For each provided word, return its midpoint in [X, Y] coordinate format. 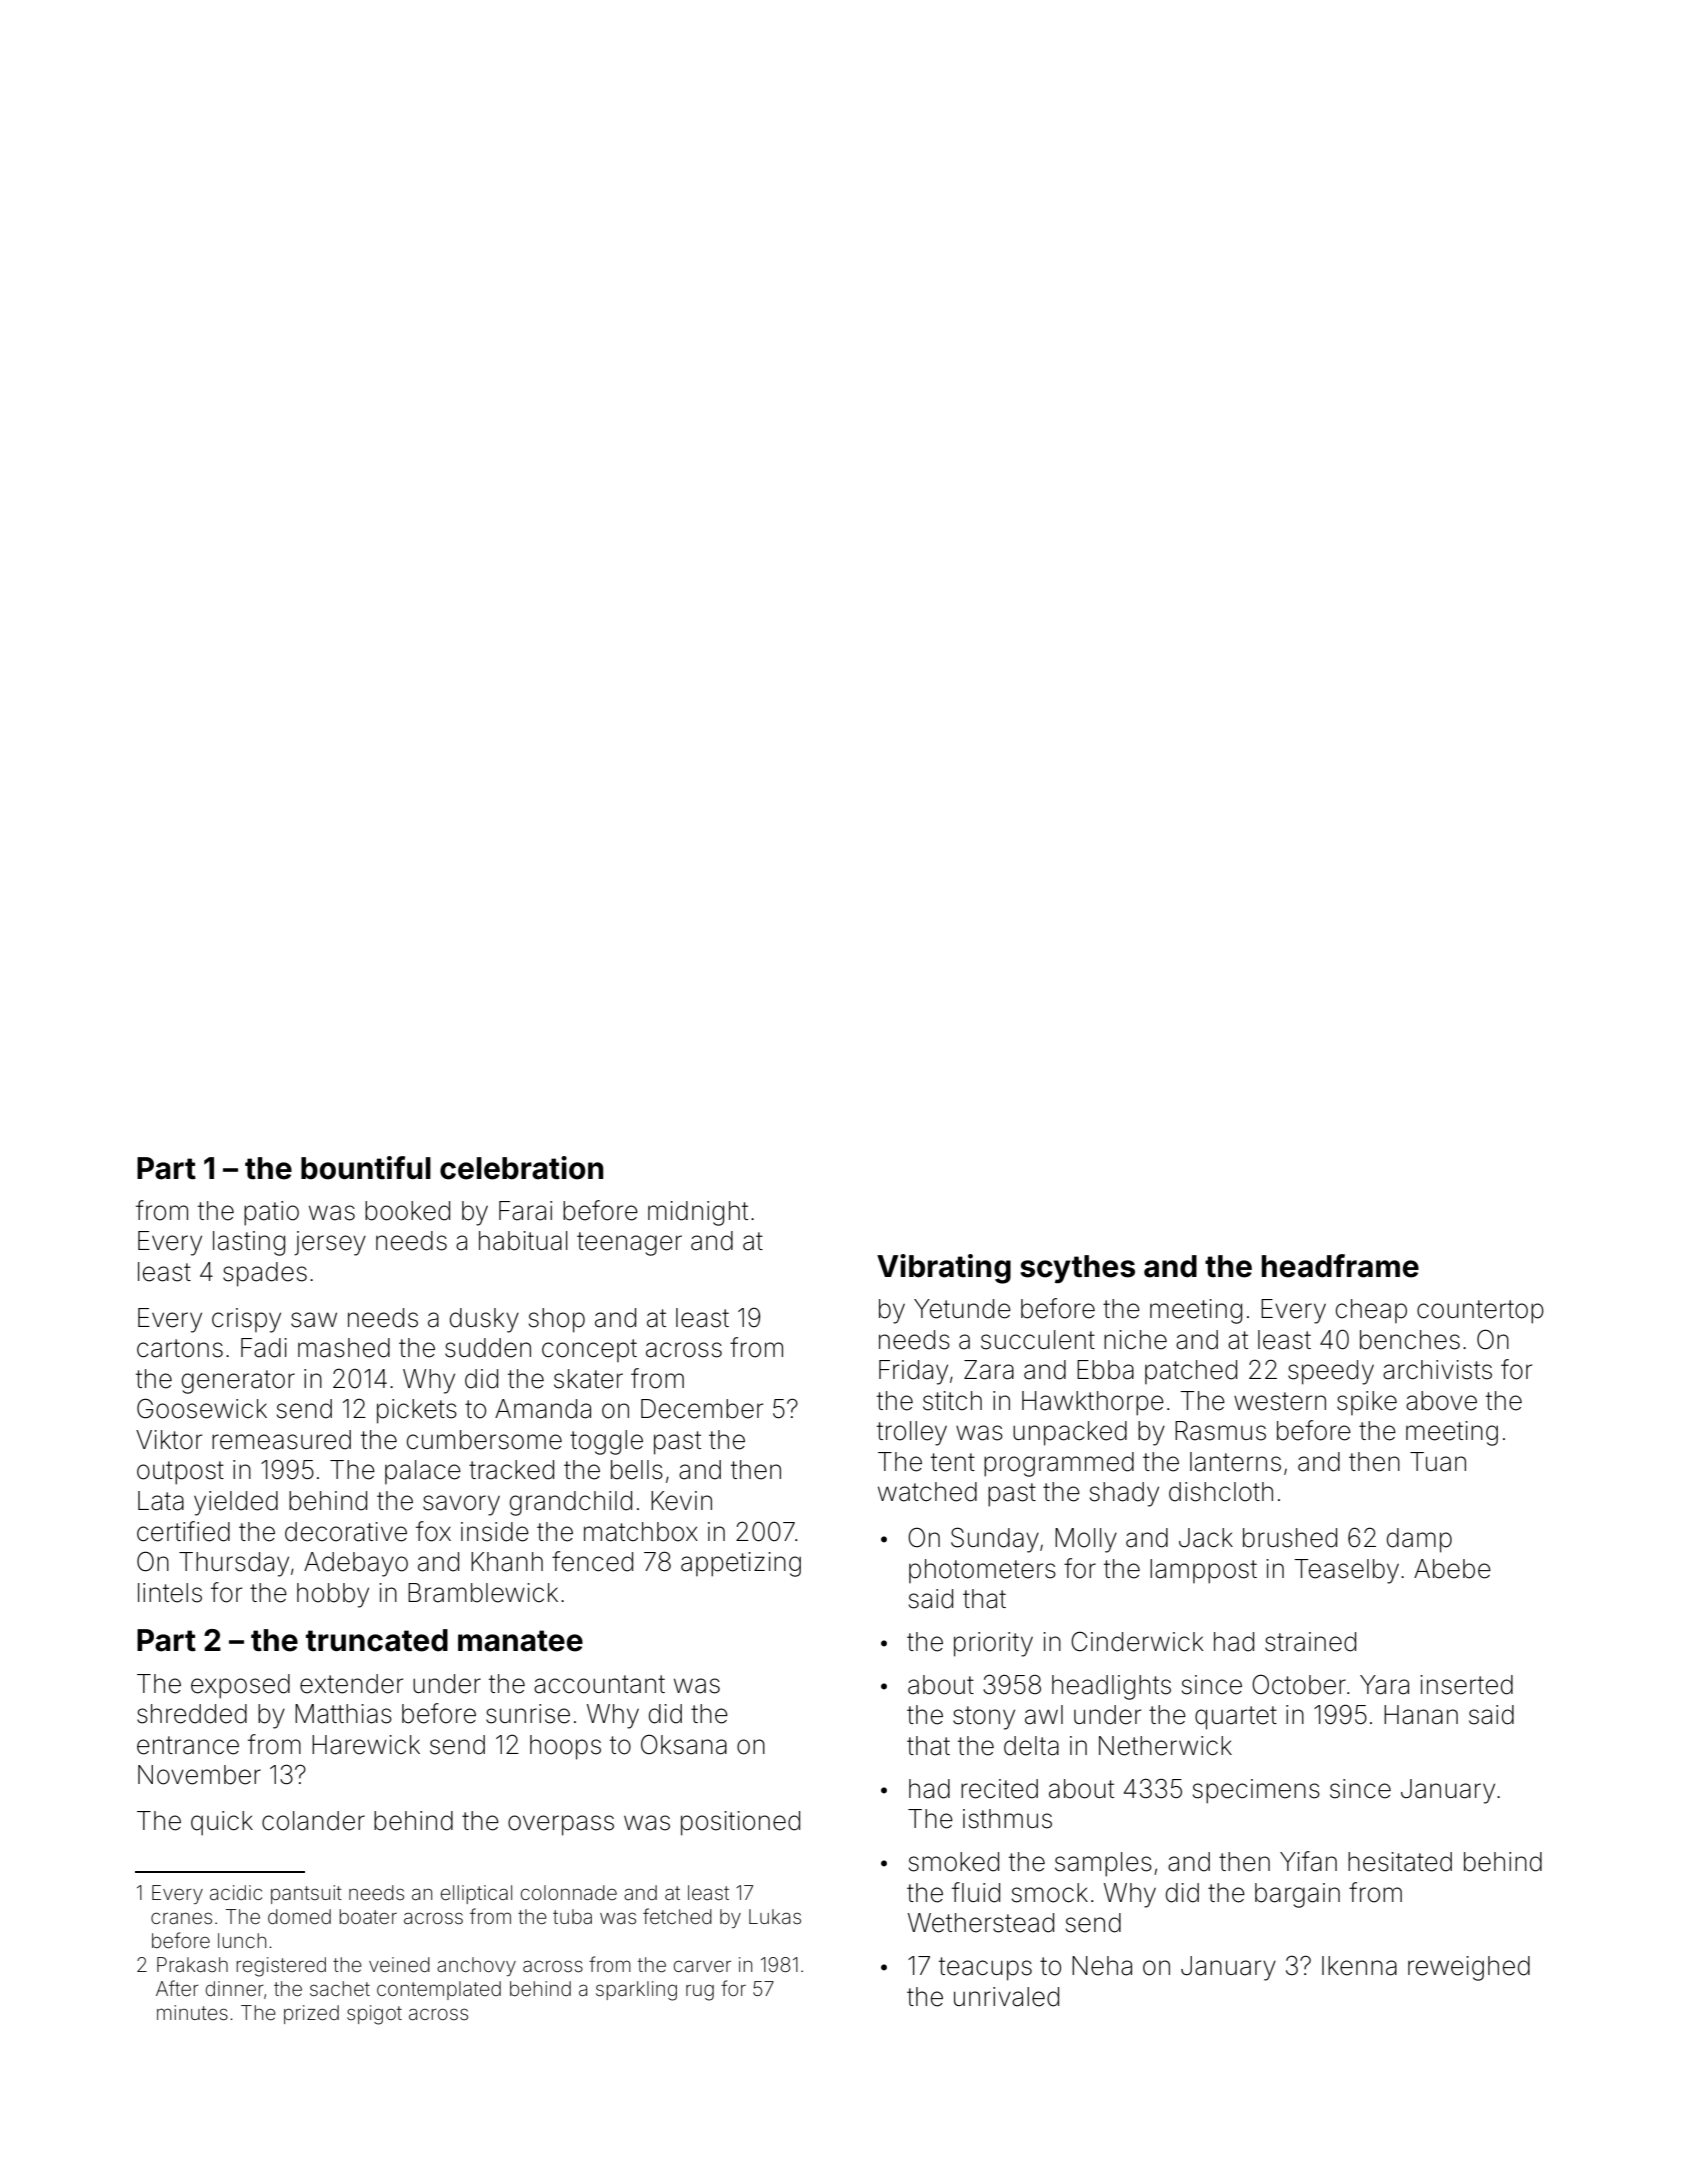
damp [1419, 1540]
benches [1410, 1340]
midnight [698, 1213]
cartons [180, 1348]
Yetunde [962, 1309]
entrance [188, 1745]
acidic [236, 1892]
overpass [561, 1825]
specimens [1256, 1791]
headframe [1340, 1266]
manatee [520, 1641]
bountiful [366, 1168]
